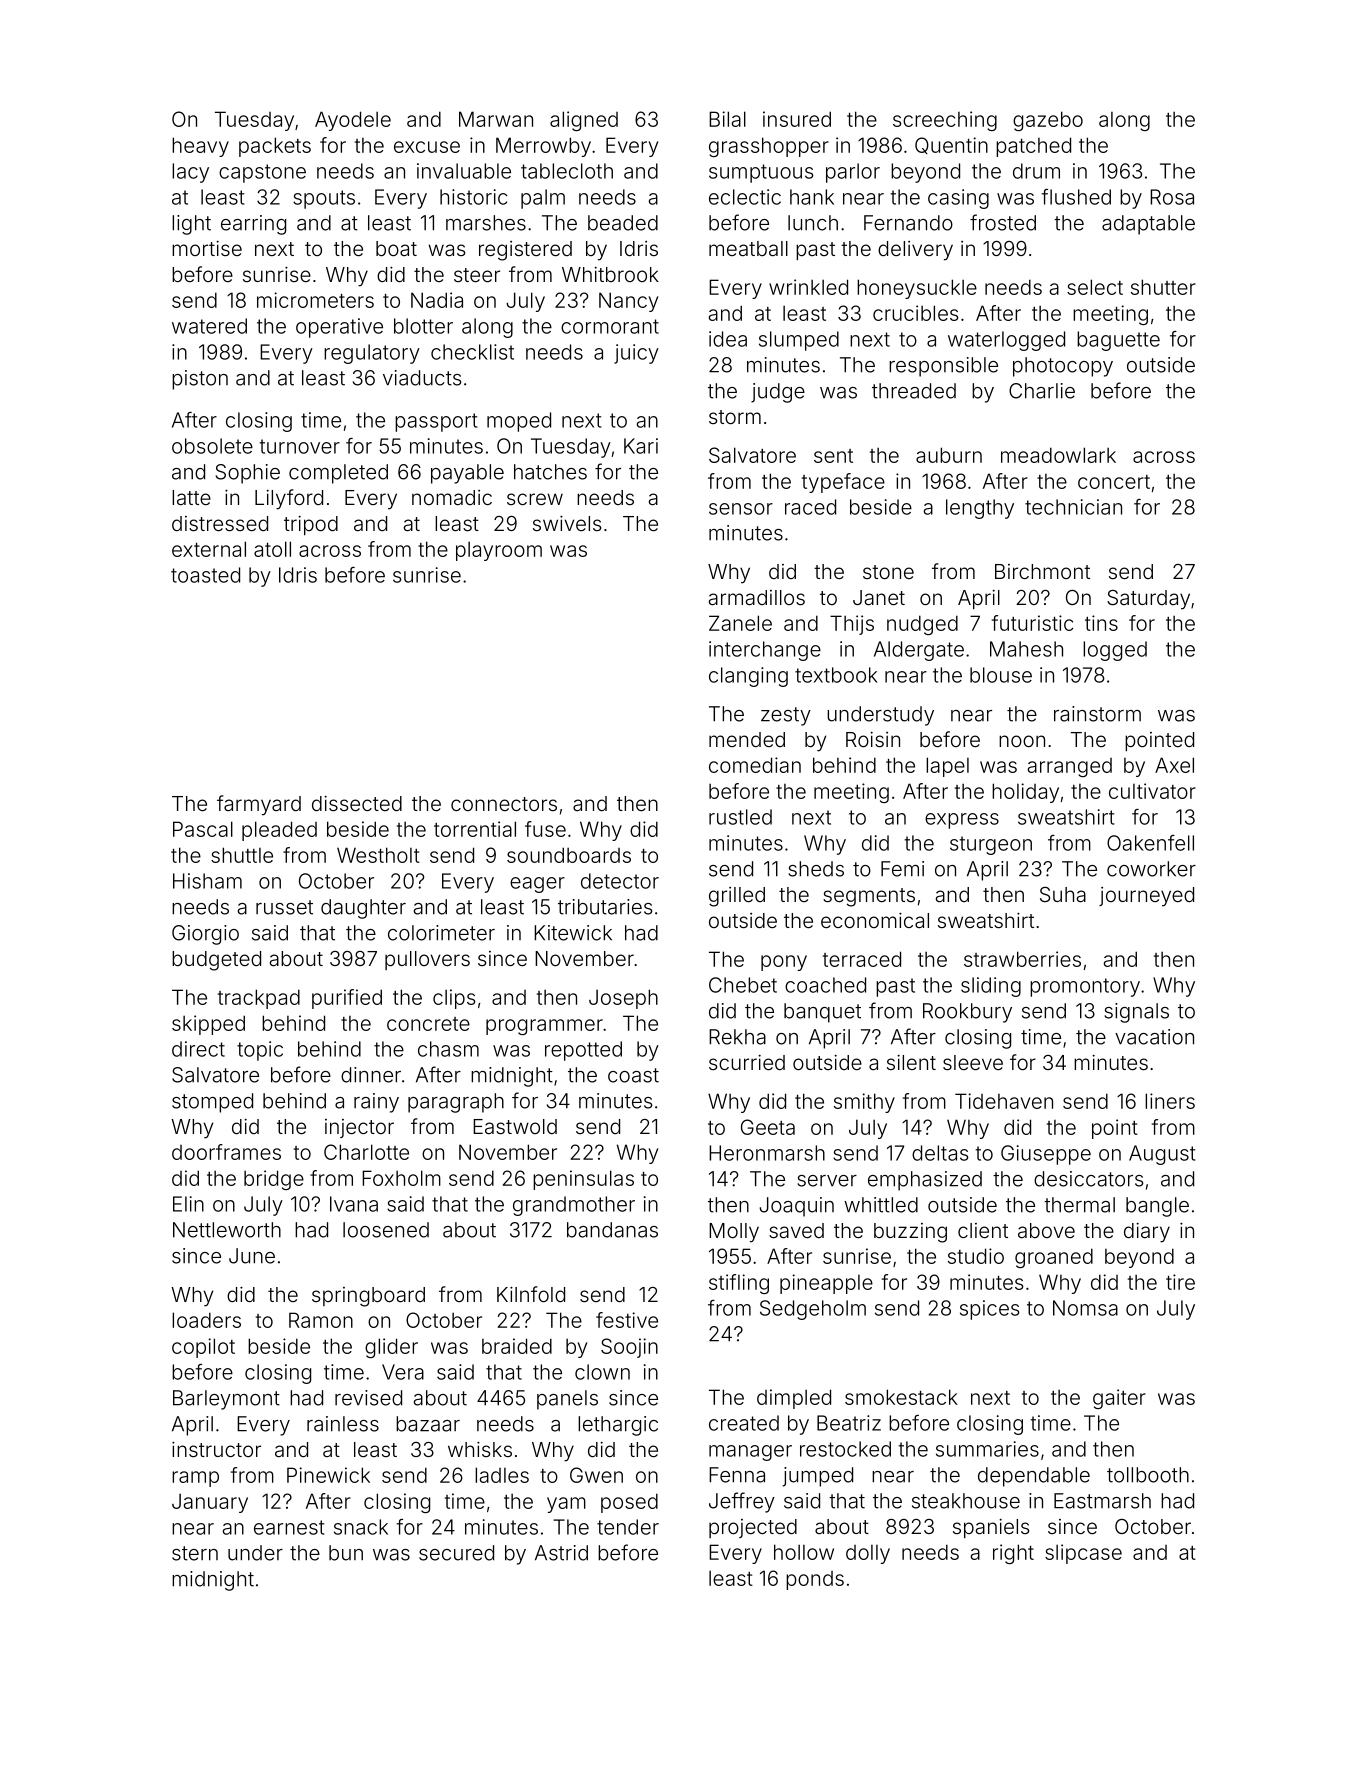 This screenshot has height=1770, width=1367. What do you see at coordinates (1170, 1101) in the screenshot?
I see `liners` at bounding box center [1170, 1101].
